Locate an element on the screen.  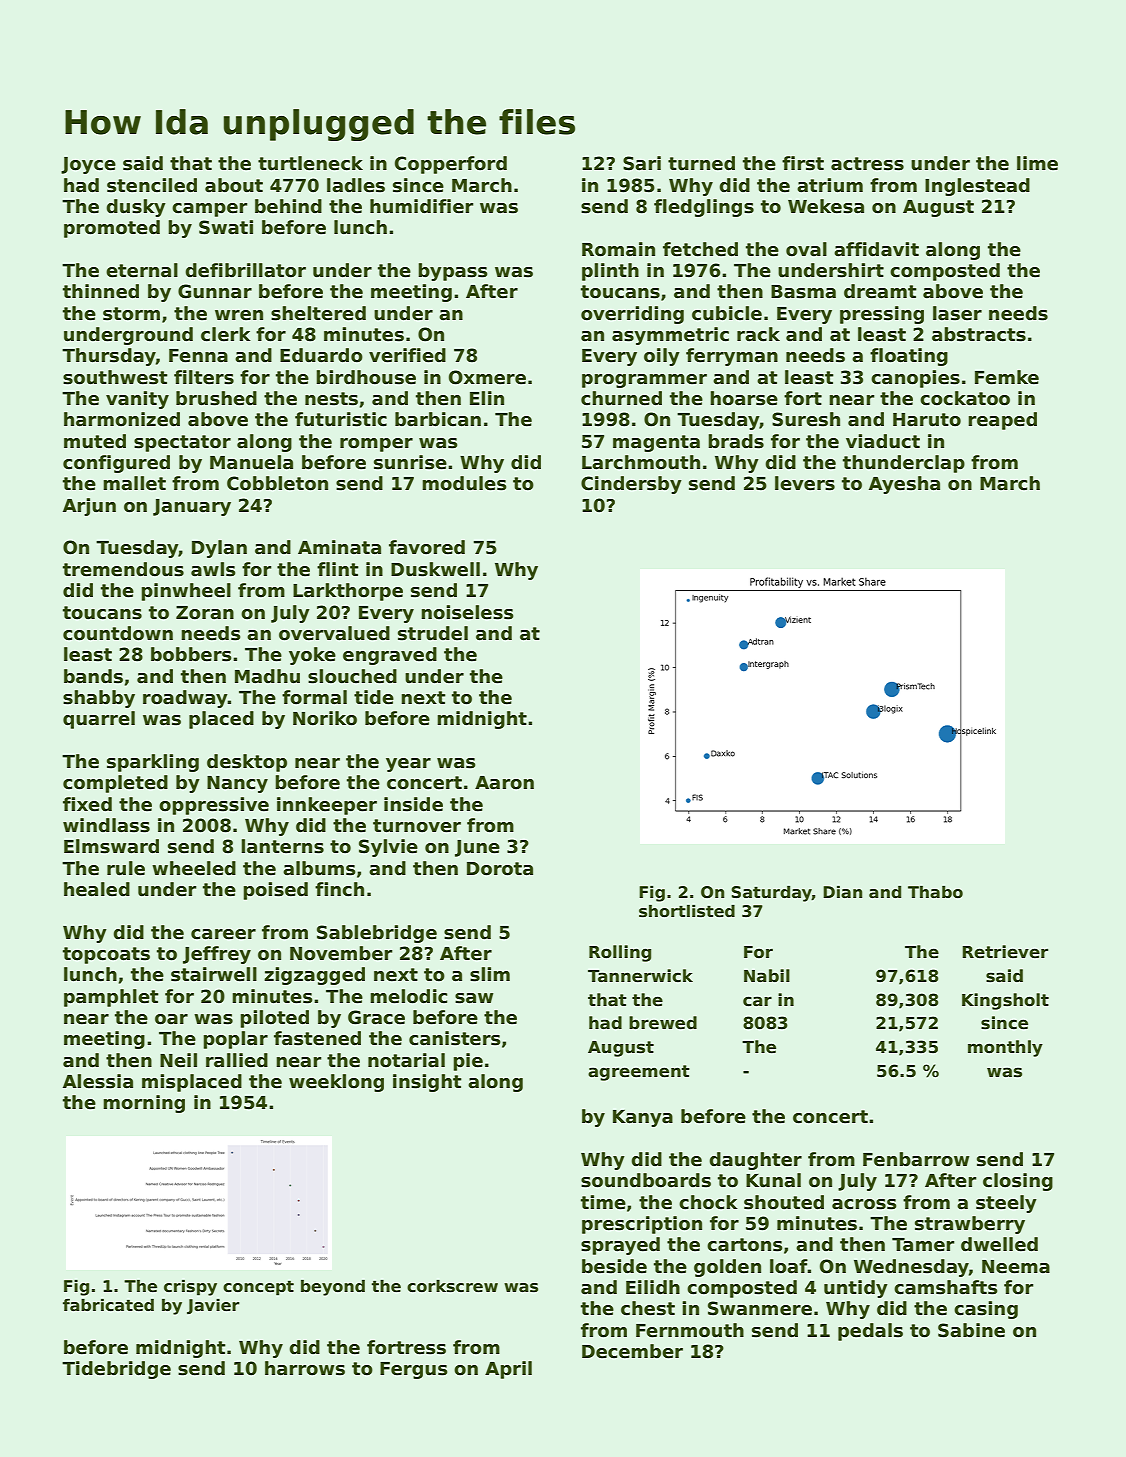
Sari is located at coordinates (642, 163).
